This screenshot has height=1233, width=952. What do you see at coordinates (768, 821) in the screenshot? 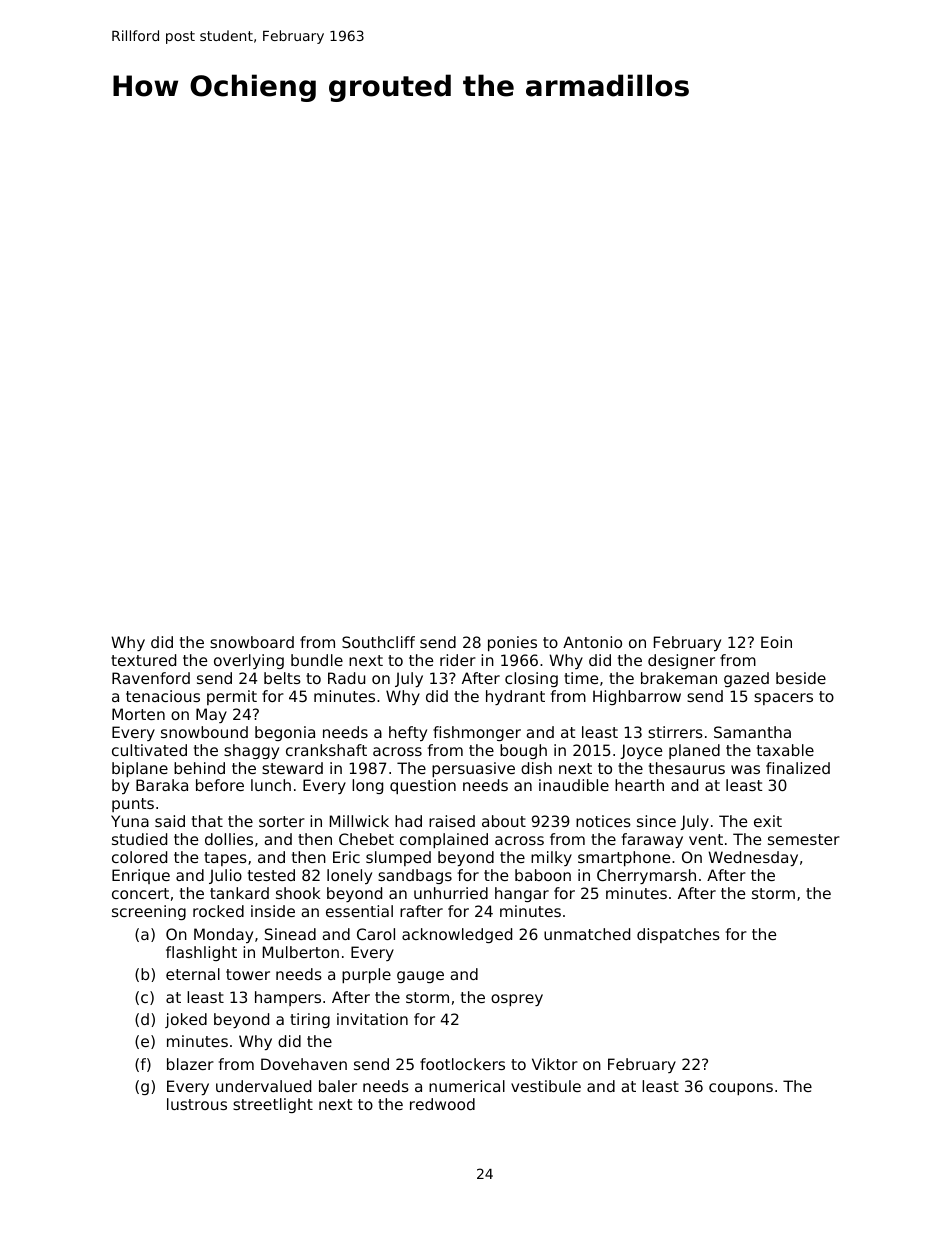
I see `exit` at bounding box center [768, 821].
